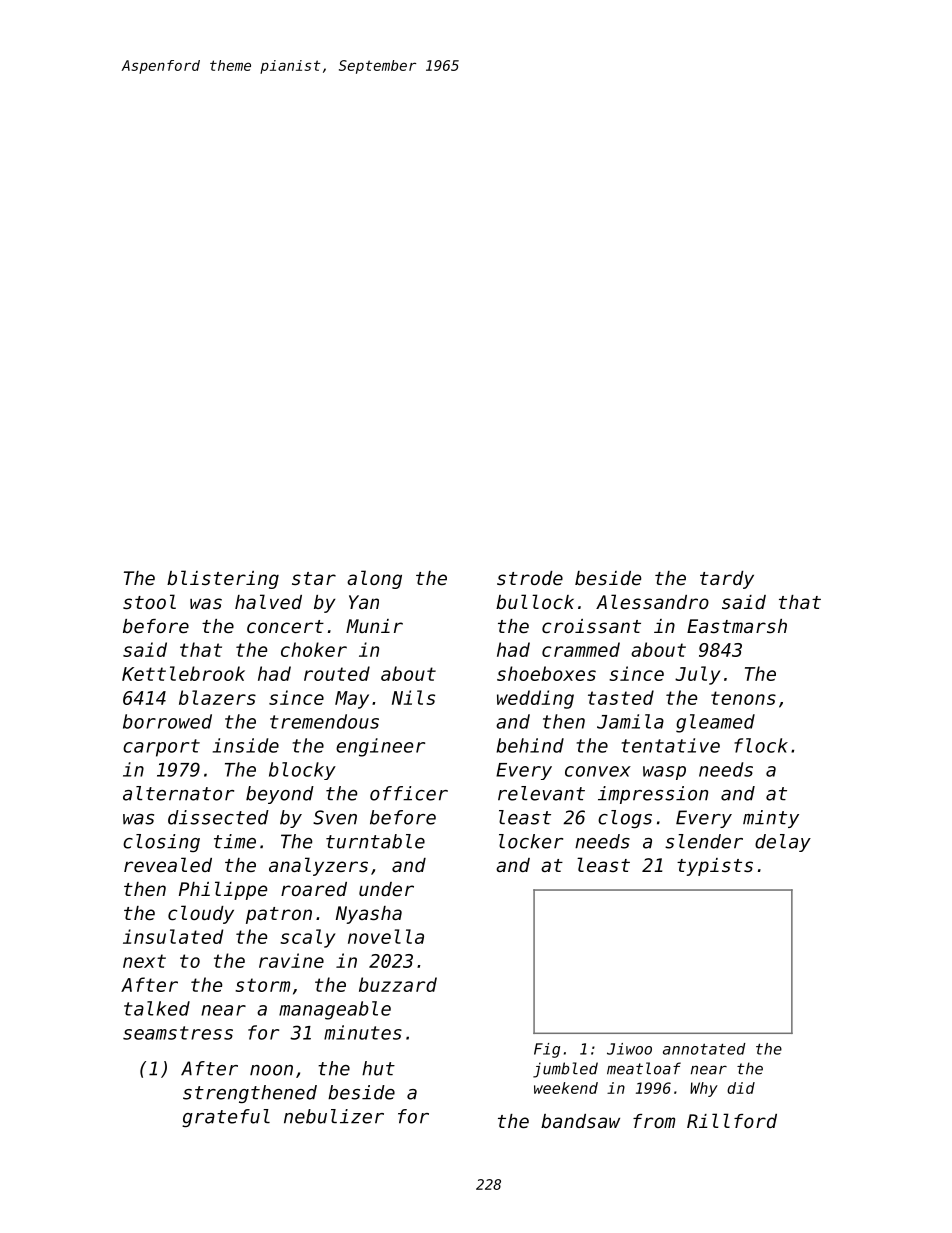 This image has height=1233, width=952. What do you see at coordinates (580, 1121) in the image?
I see `bandsaw` at bounding box center [580, 1121].
